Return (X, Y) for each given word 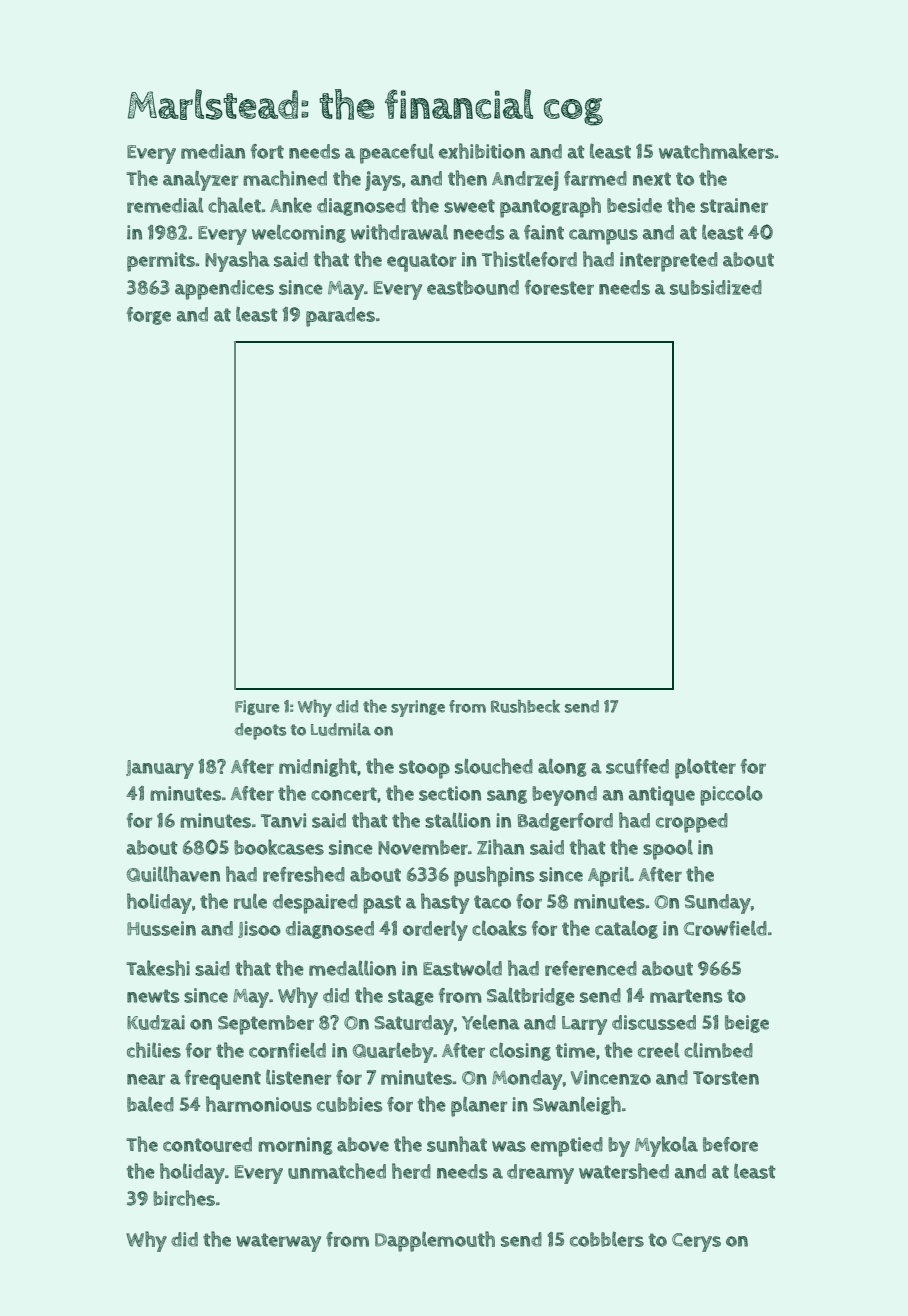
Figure (257, 707)
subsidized (716, 287)
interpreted (669, 262)
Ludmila (341, 729)
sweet (469, 206)
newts (153, 996)
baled (150, 1104)
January (160, 769)
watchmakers (716, 151)
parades (340, 317)
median (213, 151)
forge (149, 316)
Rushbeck (525, 706)
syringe (418, 708)
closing (520, 1051)
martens (686, 996)
